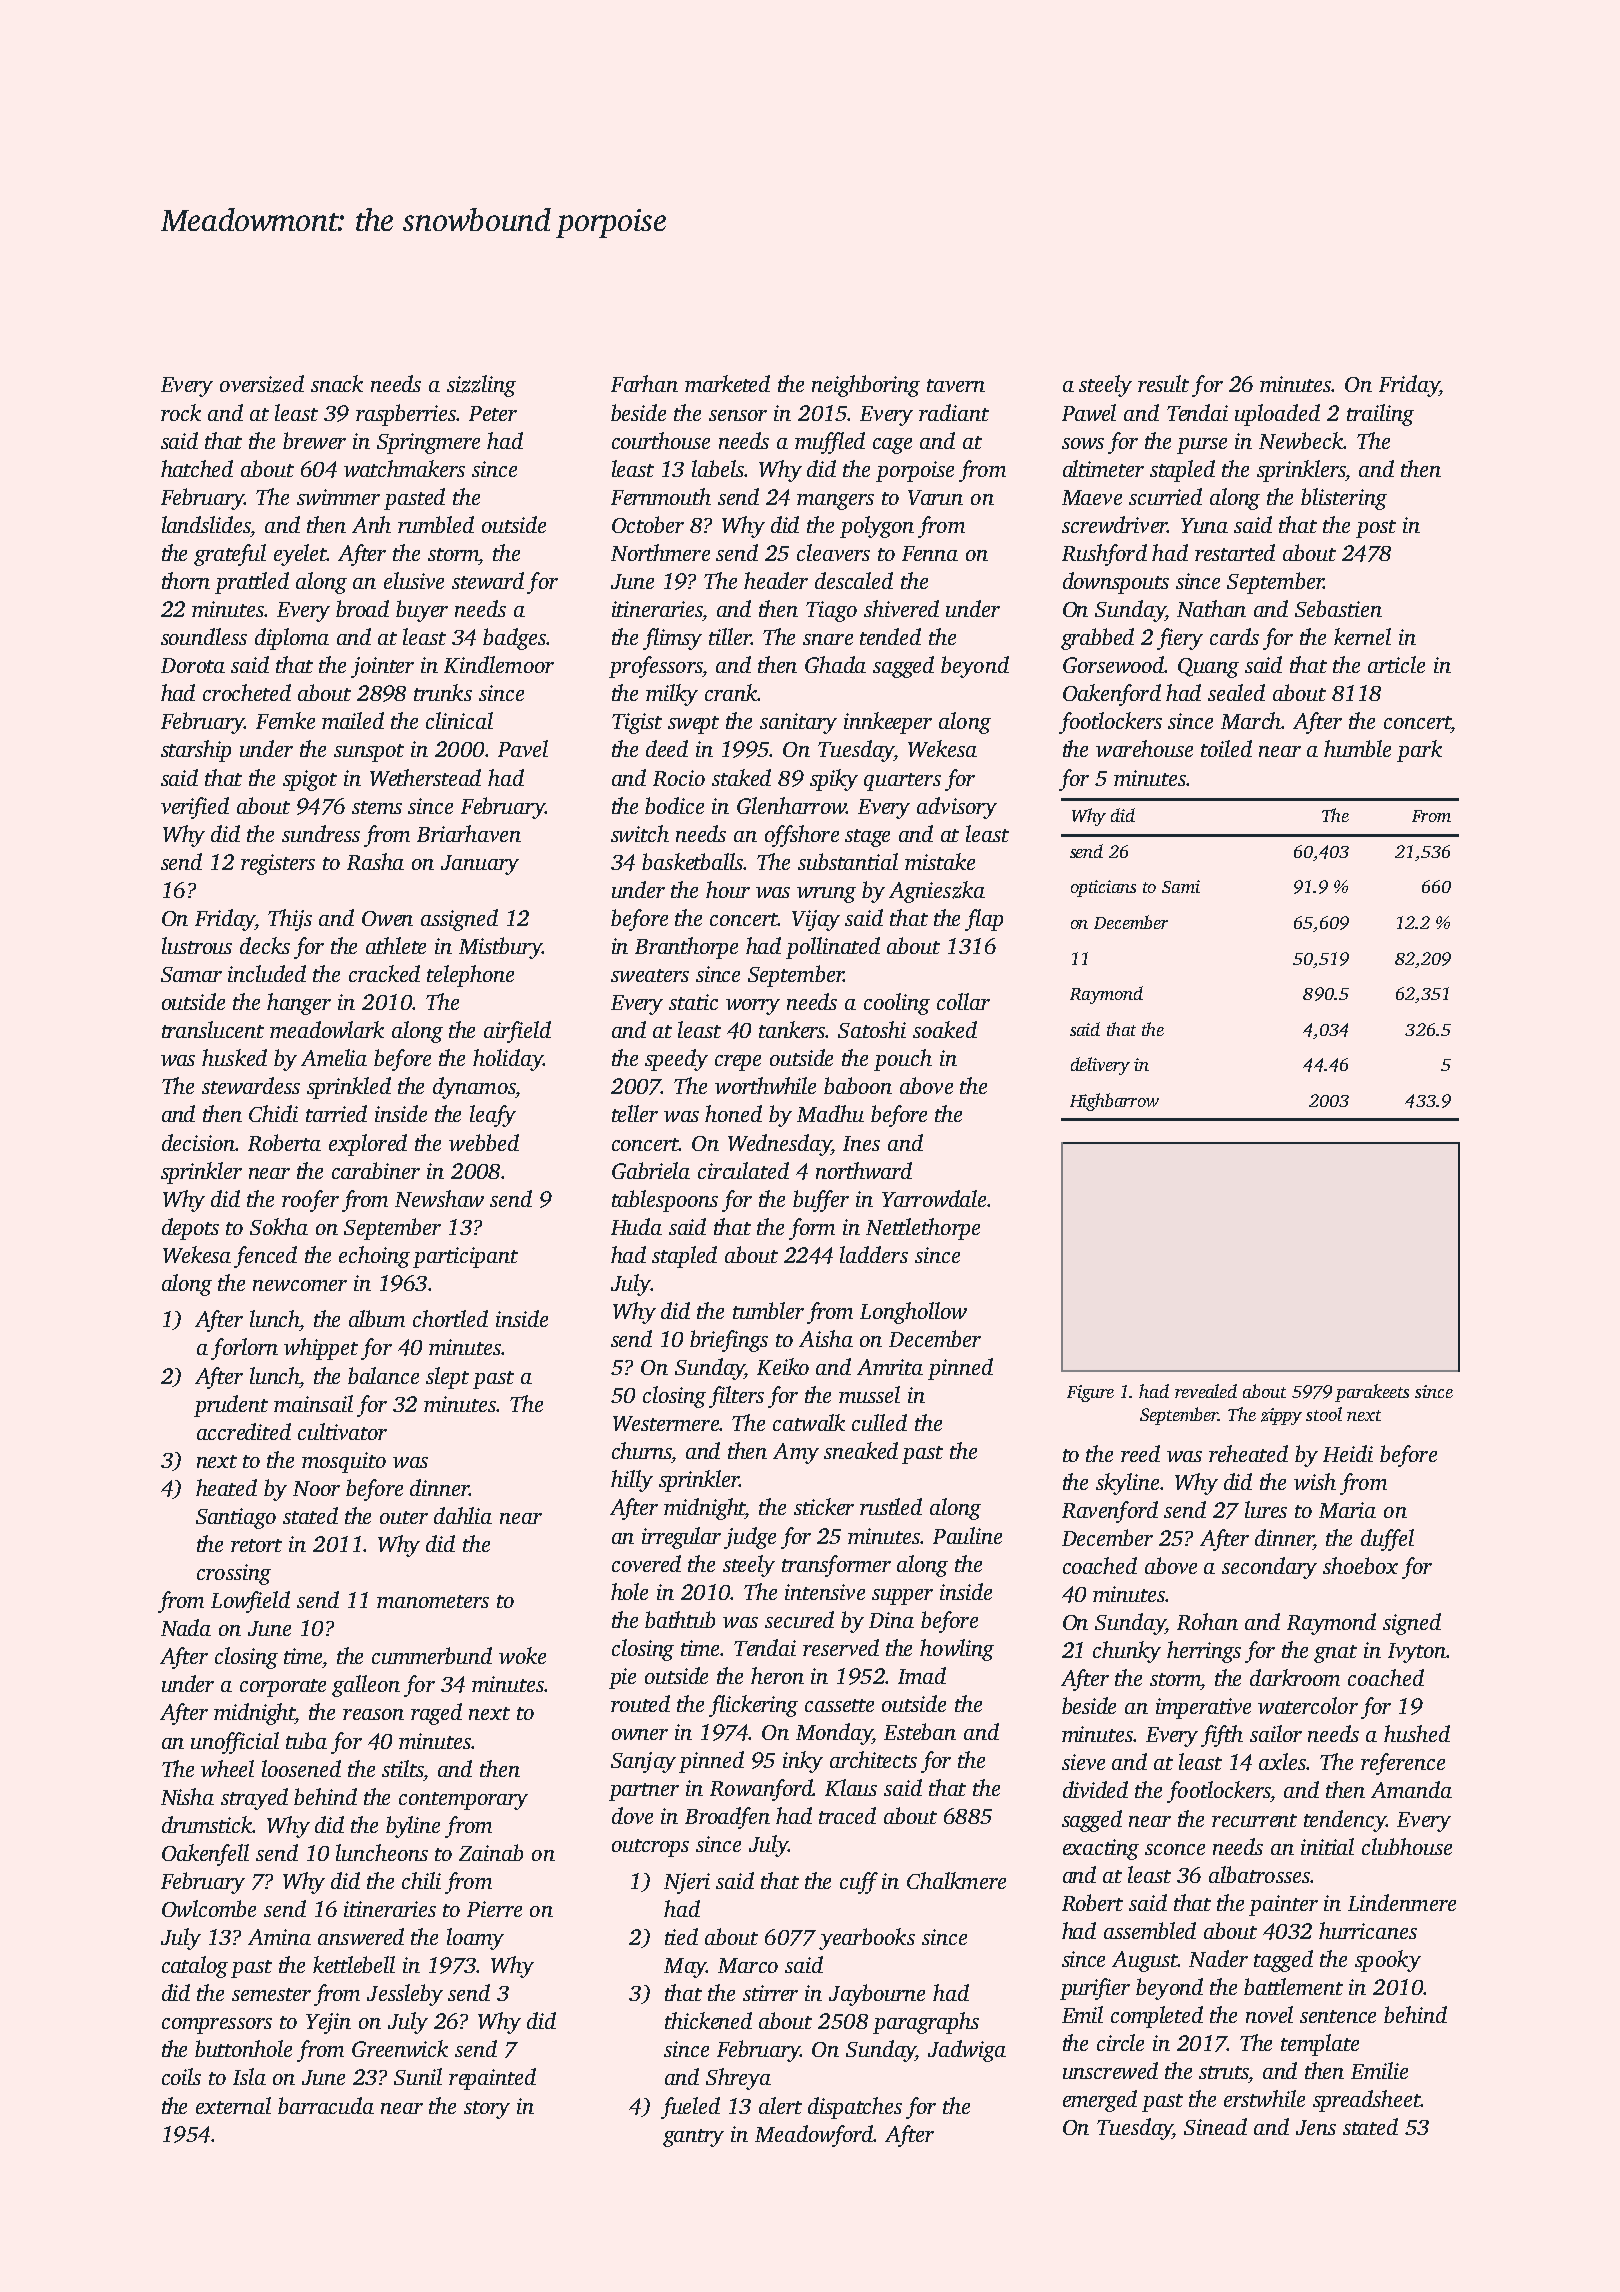  Describe the element at coordinates (1206, 1391) in the document. I see `revealed` at that location.
